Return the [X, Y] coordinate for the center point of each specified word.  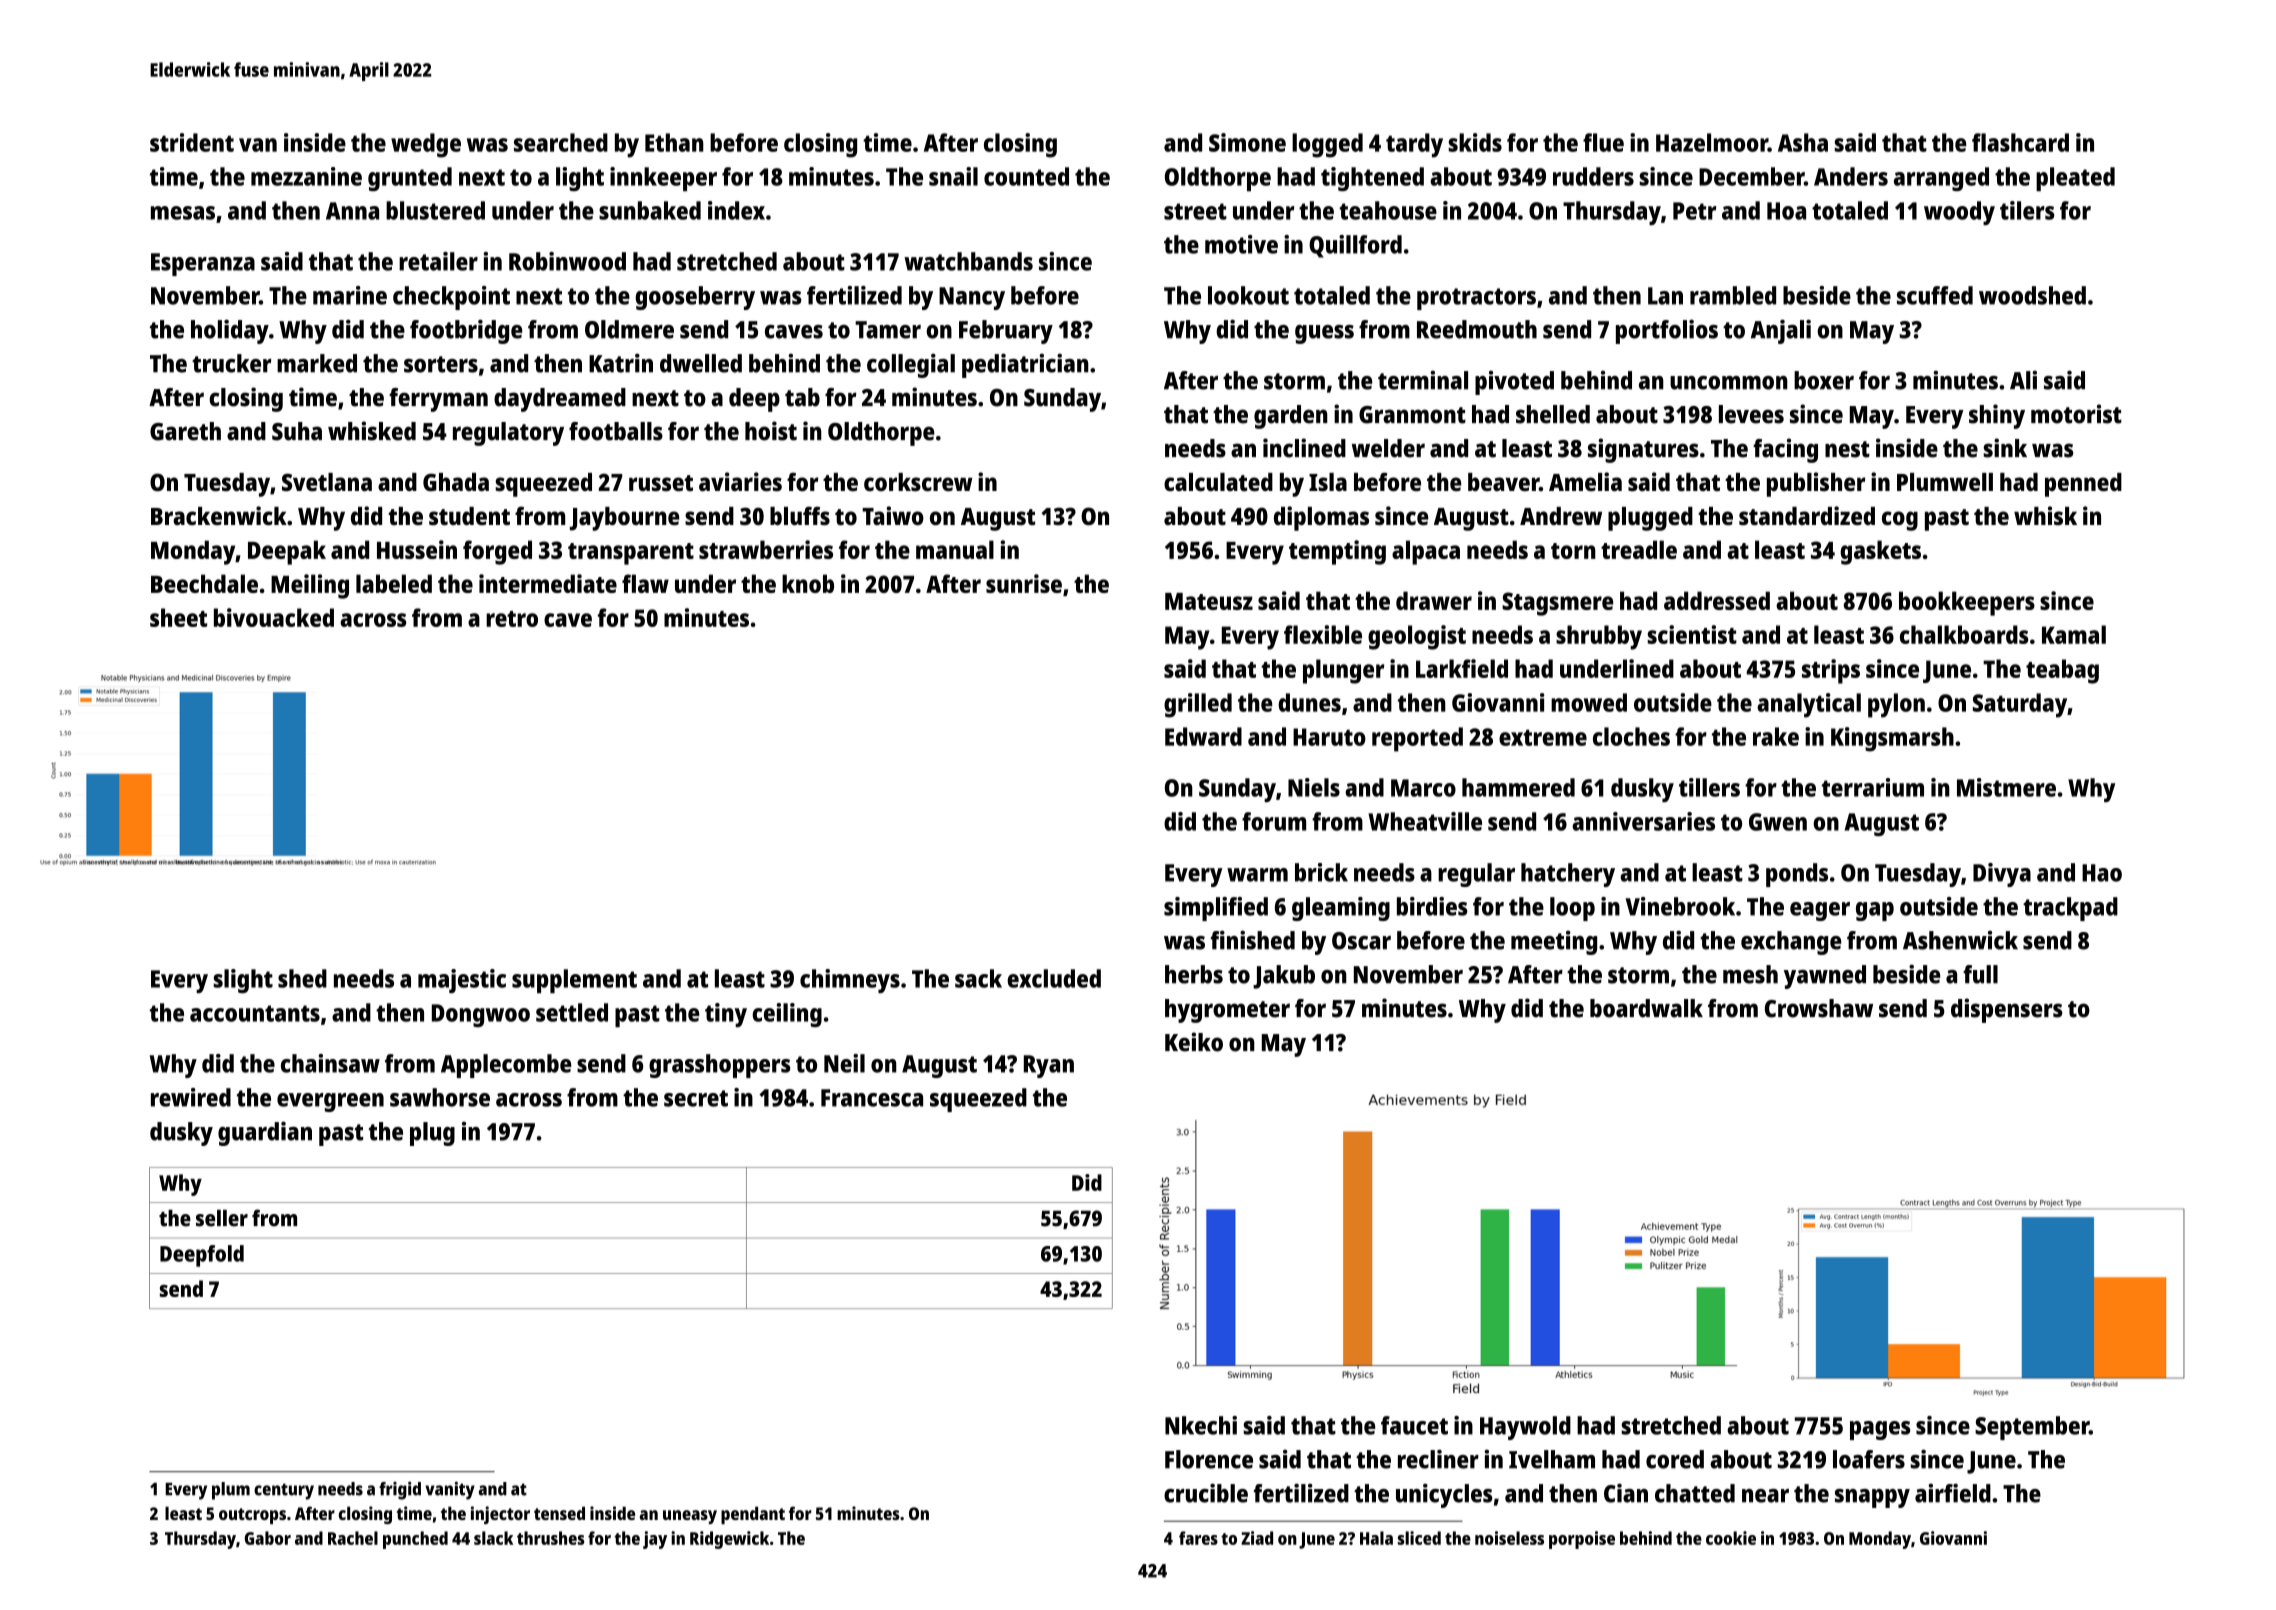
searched [561, 142]
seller [222, 1218]
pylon [1896, 705]
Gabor [268, 1538]
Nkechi [1201, 1425]
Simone [1247, 142]
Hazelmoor [1712, 142]
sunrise [1024, 583]
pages [1880, 1430]
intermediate [548, 583]
